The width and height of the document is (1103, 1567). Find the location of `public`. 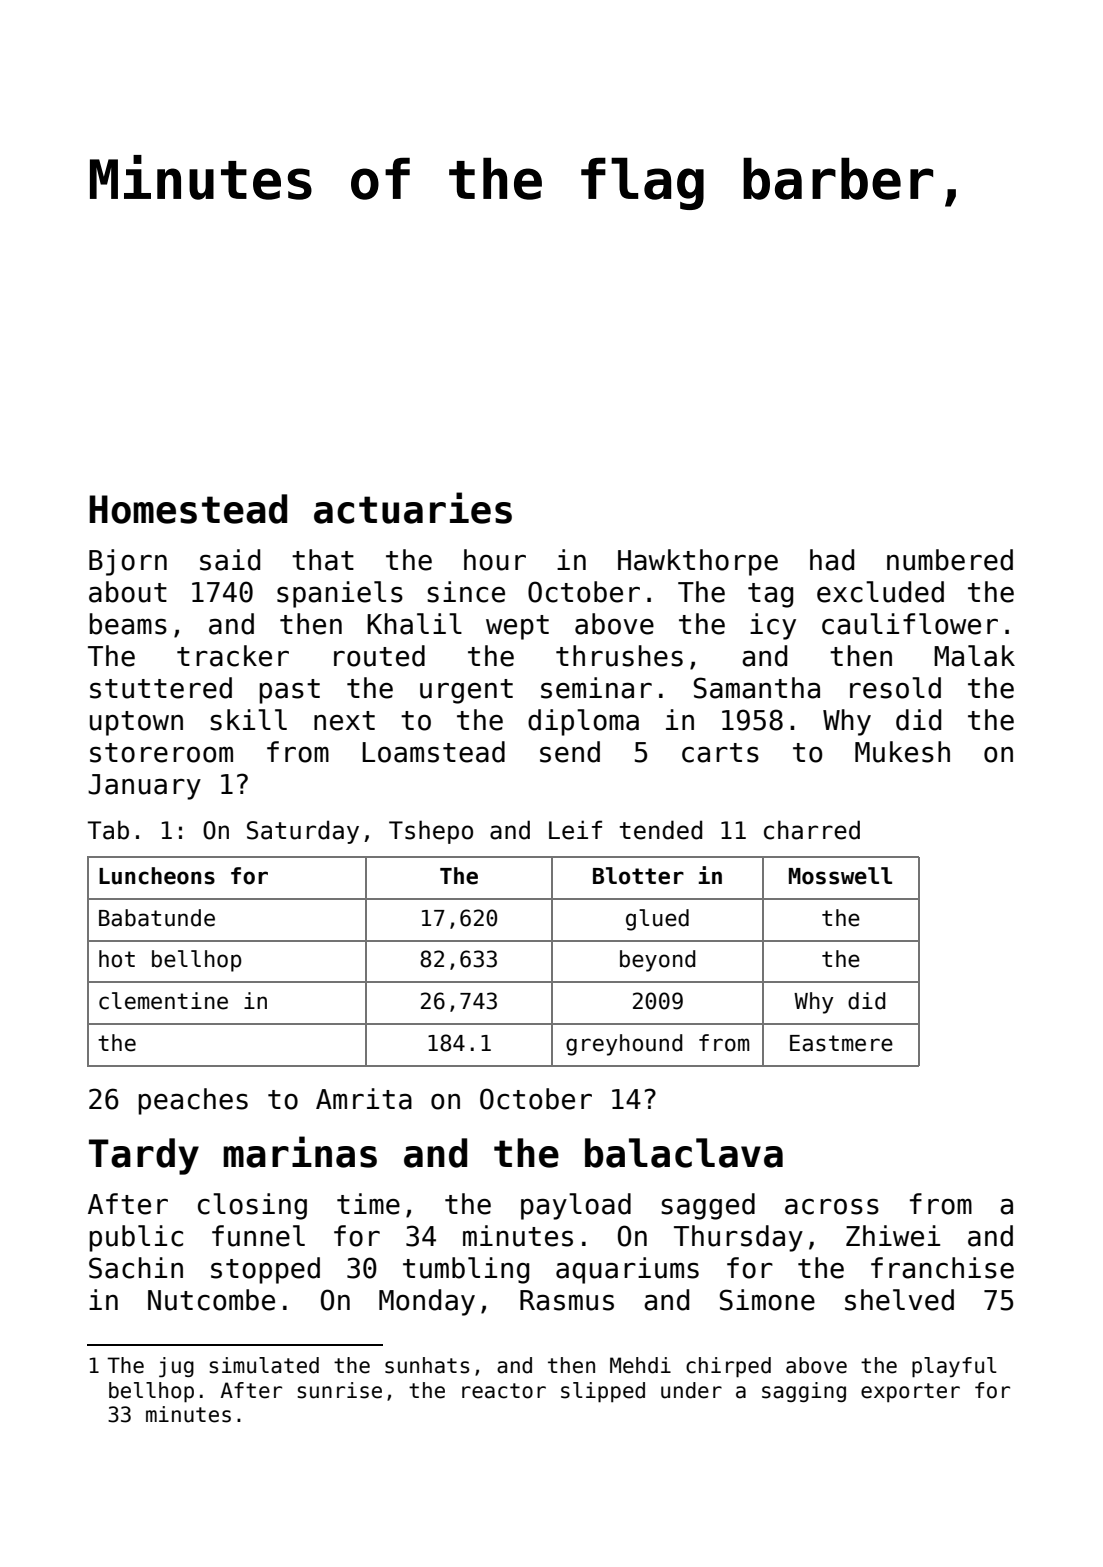

public is located at coordinates (136, 1238).
